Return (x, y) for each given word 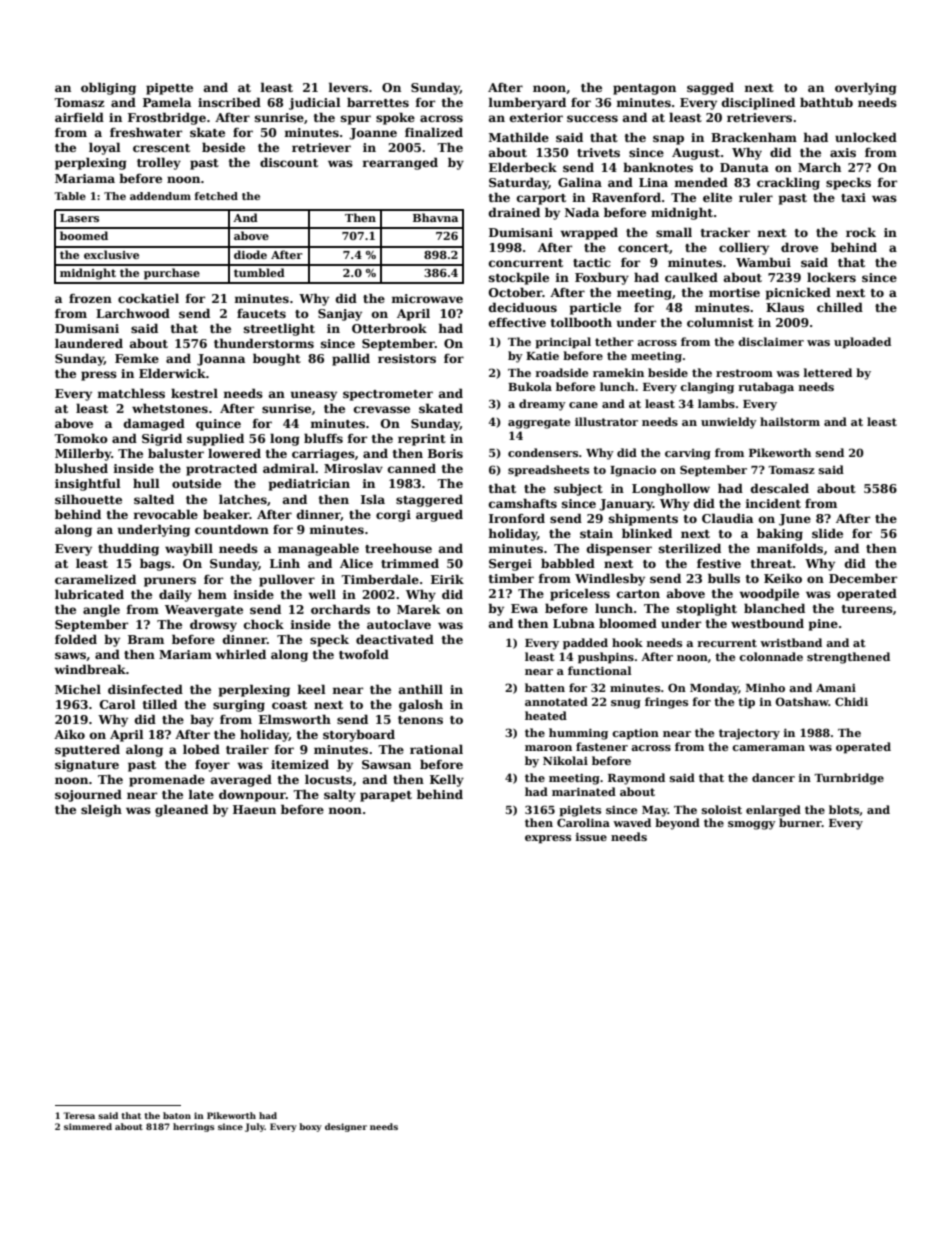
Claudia (727, 518)
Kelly (447, 780)
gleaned (181, 810)
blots (844, 809)
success (592, 118)
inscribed (229, 102)
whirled (240, 654)
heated (546, 715)
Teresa (79, 1115)
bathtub (826, 102)
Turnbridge (849, 779)
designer (346, 1127)
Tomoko (81, 438)
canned (412, 468)
